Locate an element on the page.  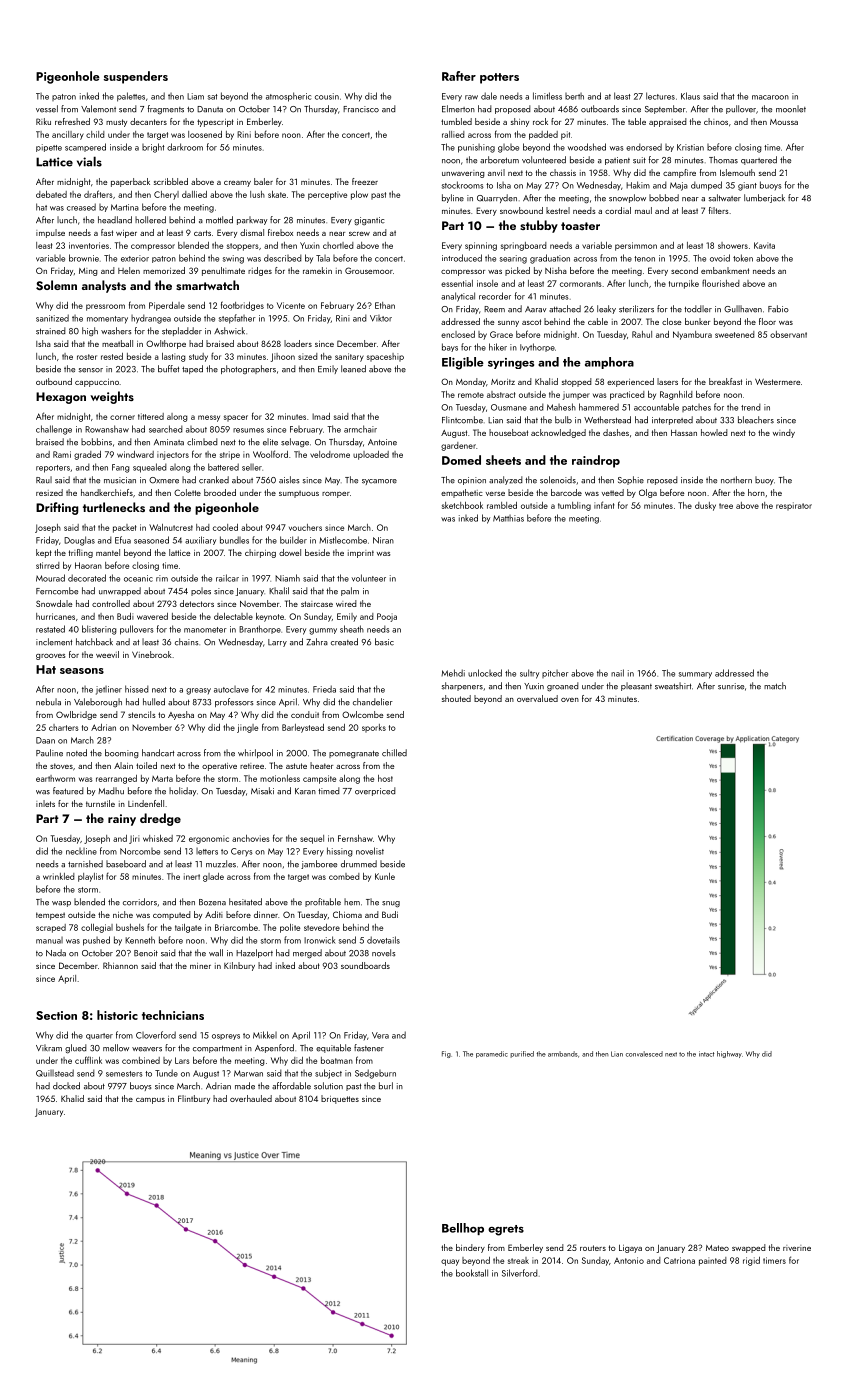
intact is located at coordinates (706, 1054).
